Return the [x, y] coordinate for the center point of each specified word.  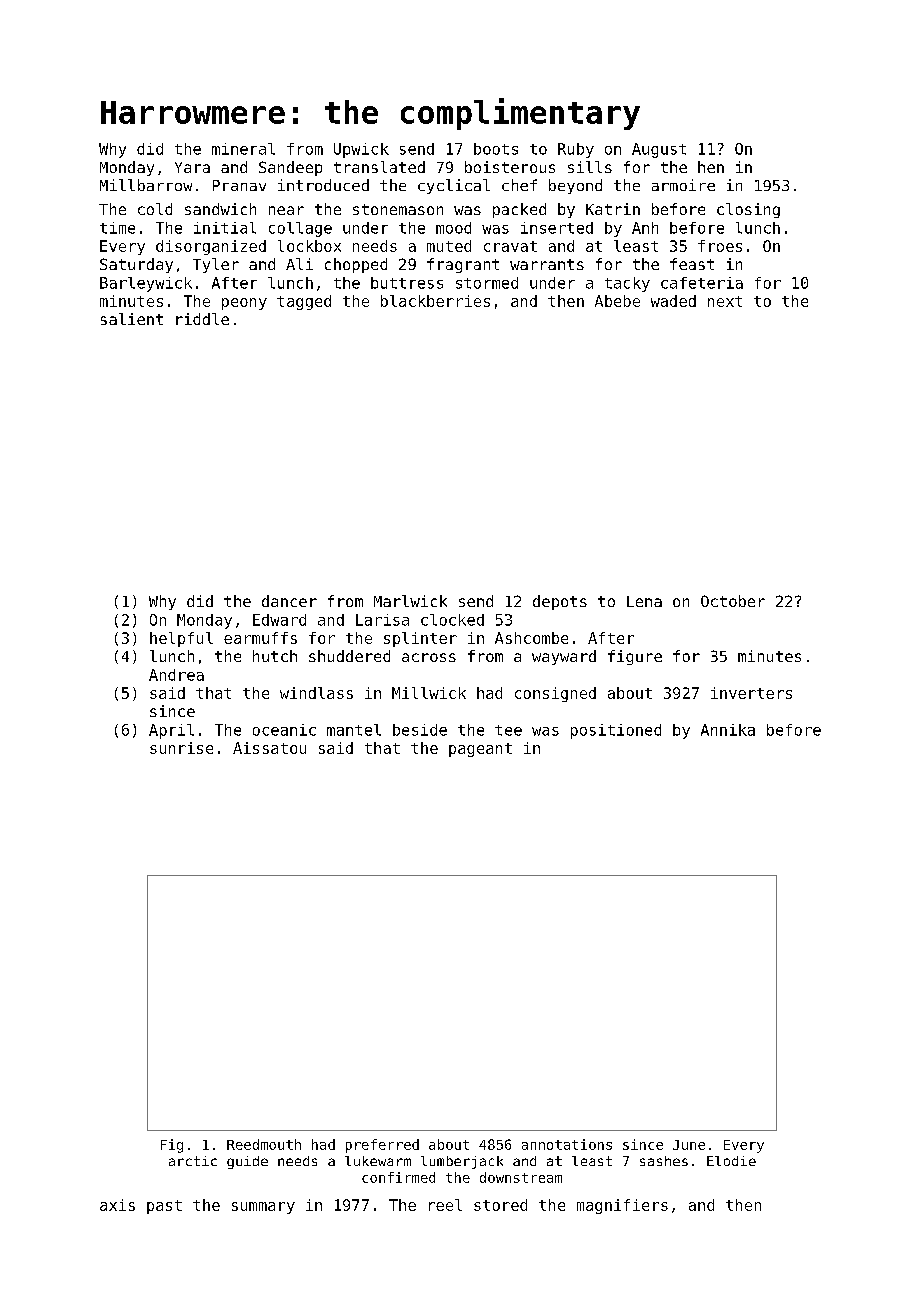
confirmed [398, 1177]
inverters [751, 693]
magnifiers [622, 1206]
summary [263, 1208]
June [689, 1145]
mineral [243, 149]
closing [748, 210]
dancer [289, 601]
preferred [382, 1146]
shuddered [349, 656]
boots [496, 149]
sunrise [181, 748]
